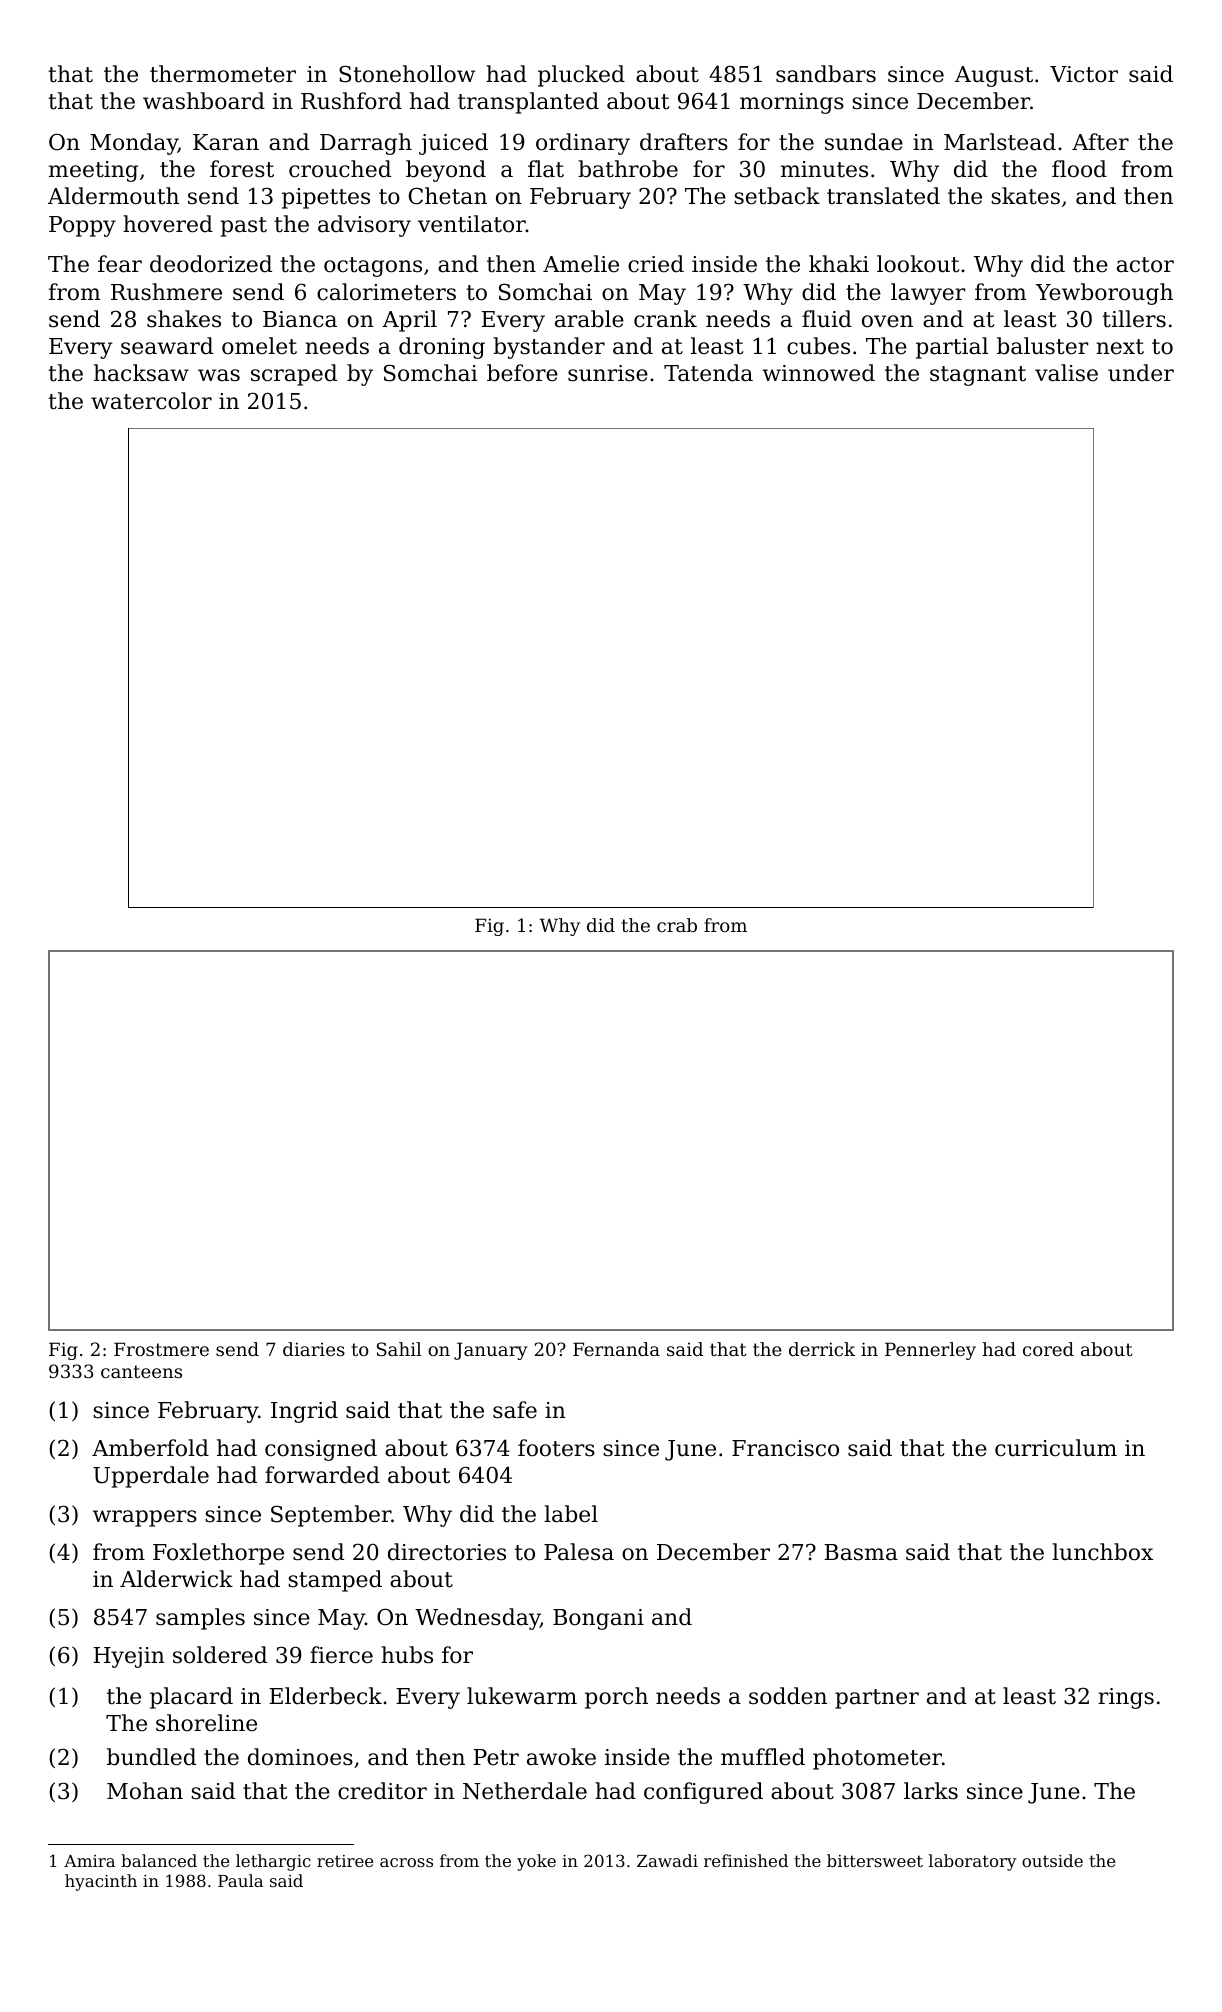 The image size is (1222, 2012). I want to click on yoke, so click(536, 1862).
